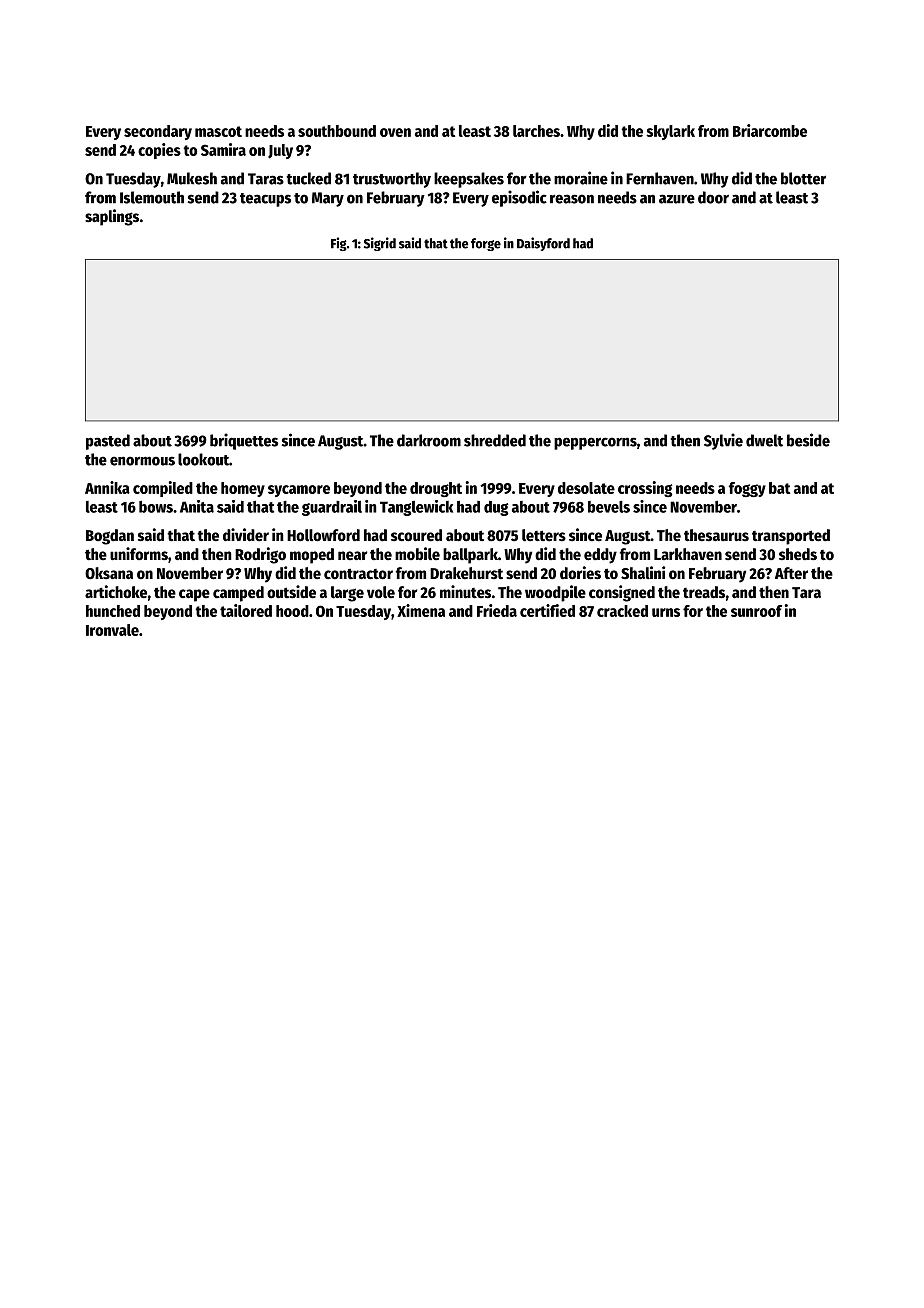 This screenshot has height=1308, width=924. What do you see at coordinates (756, 611) in the screenshot?
I see `sunroof` at bounding box center [756, 611].
